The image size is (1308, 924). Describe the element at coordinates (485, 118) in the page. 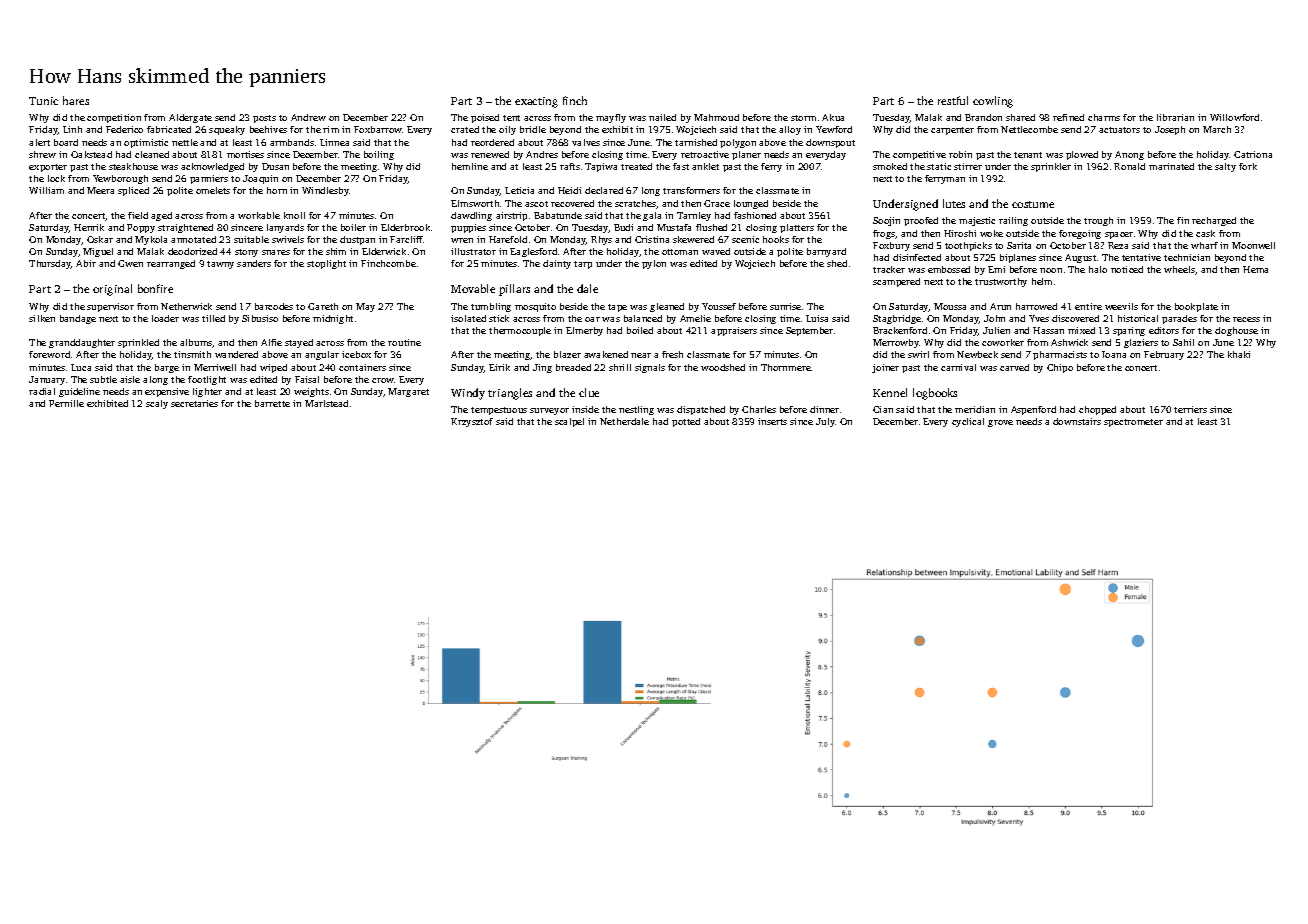

I see `poised` at that location.
